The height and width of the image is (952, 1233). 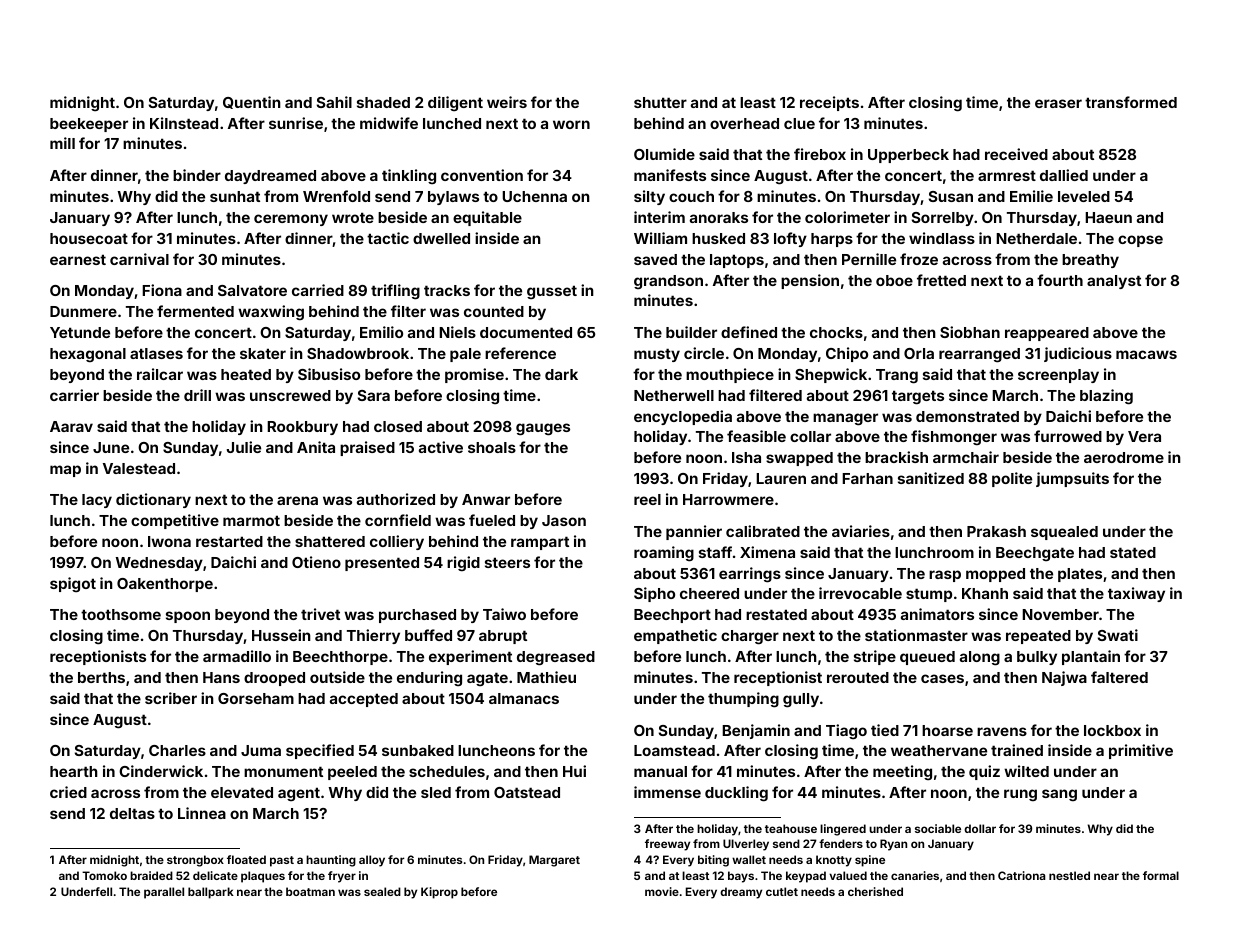 I want to click on spigot, so click(x=73, y=584).
